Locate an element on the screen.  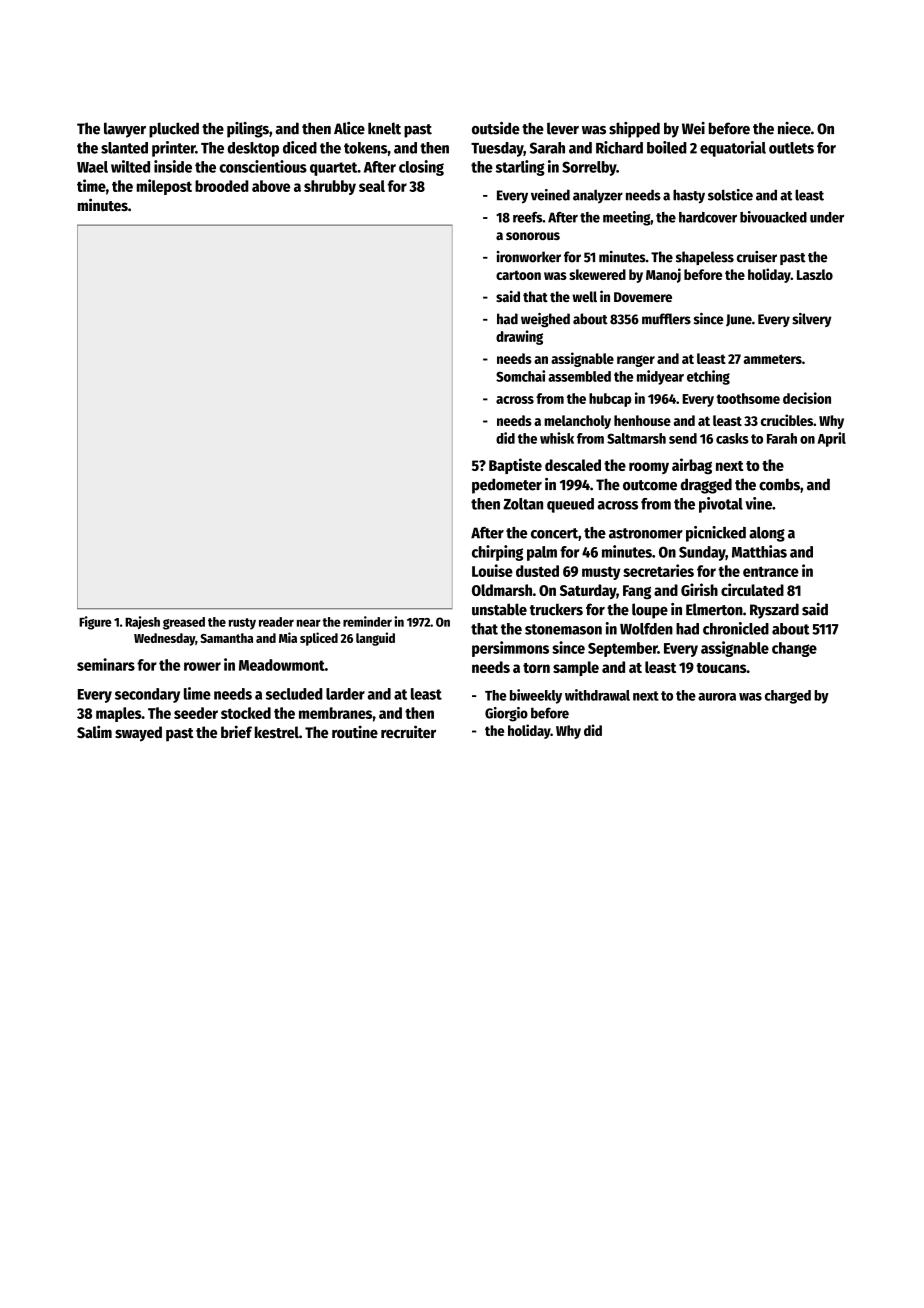
pilings is located at coordinates (248, 130).
